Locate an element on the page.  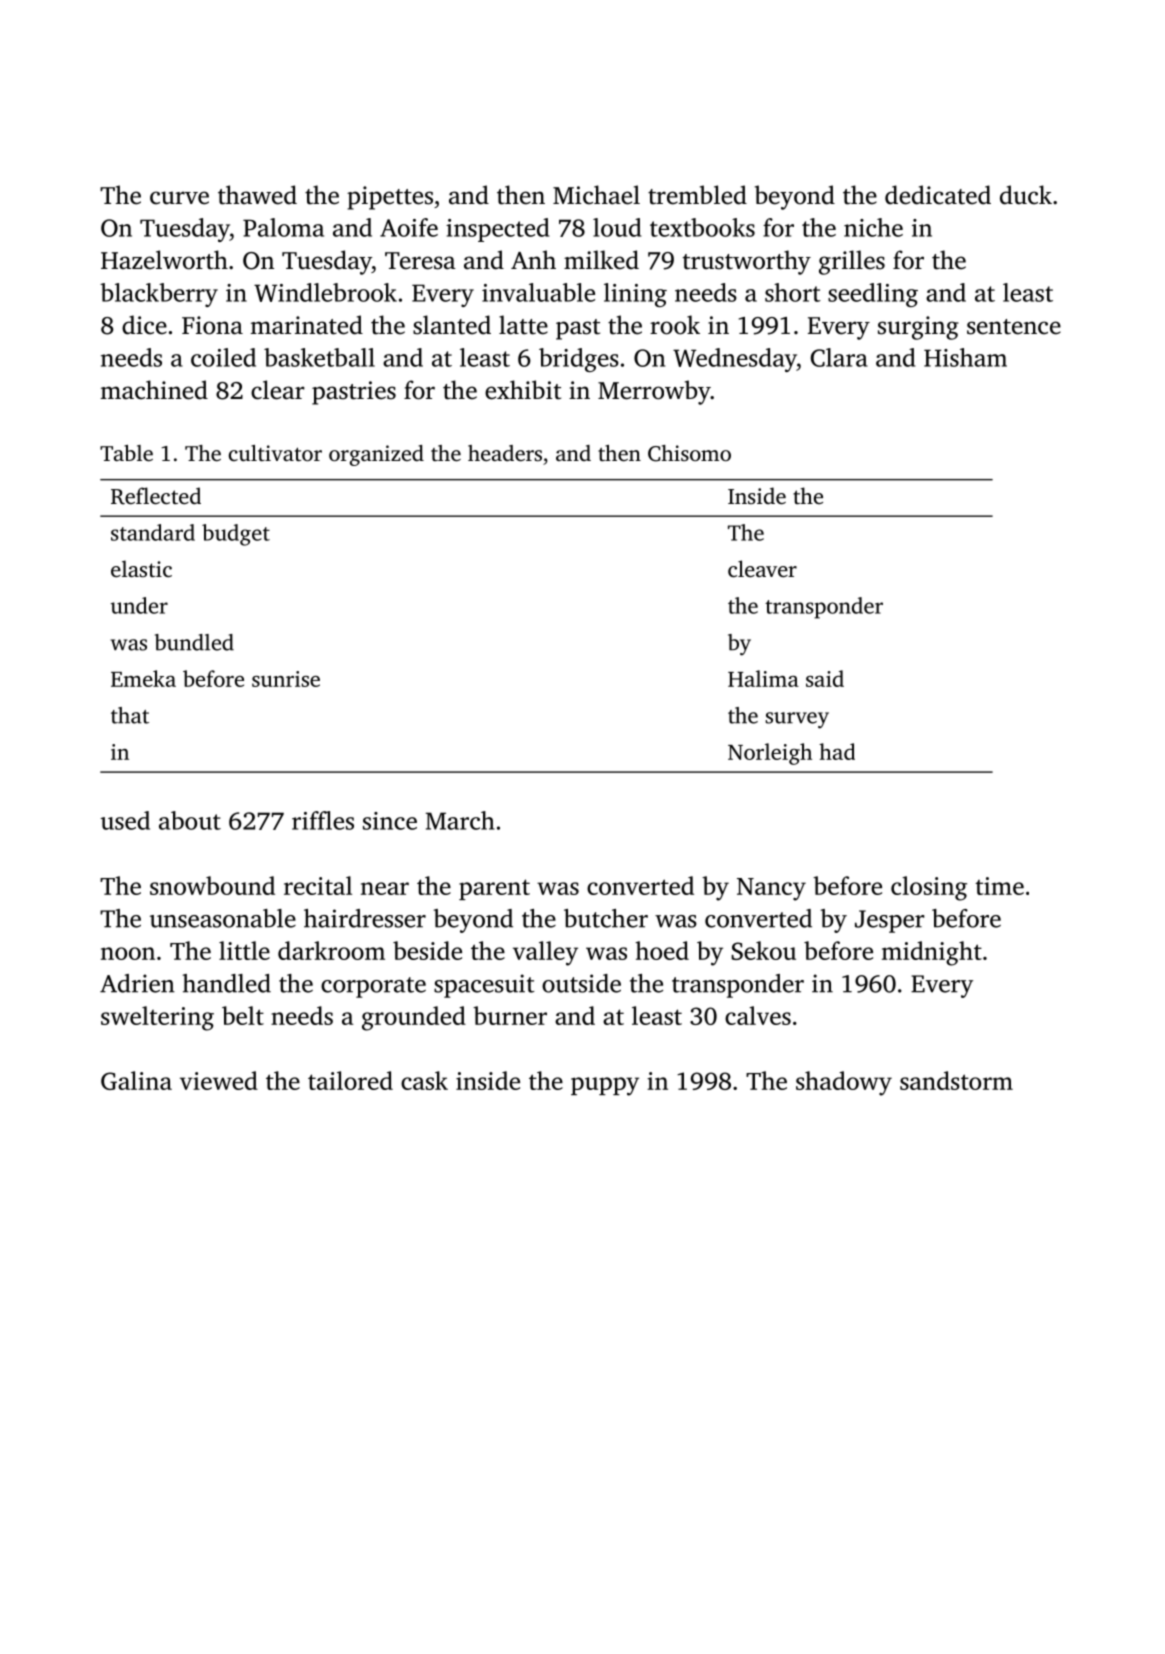
survey is located at coordinates (797, 720).
